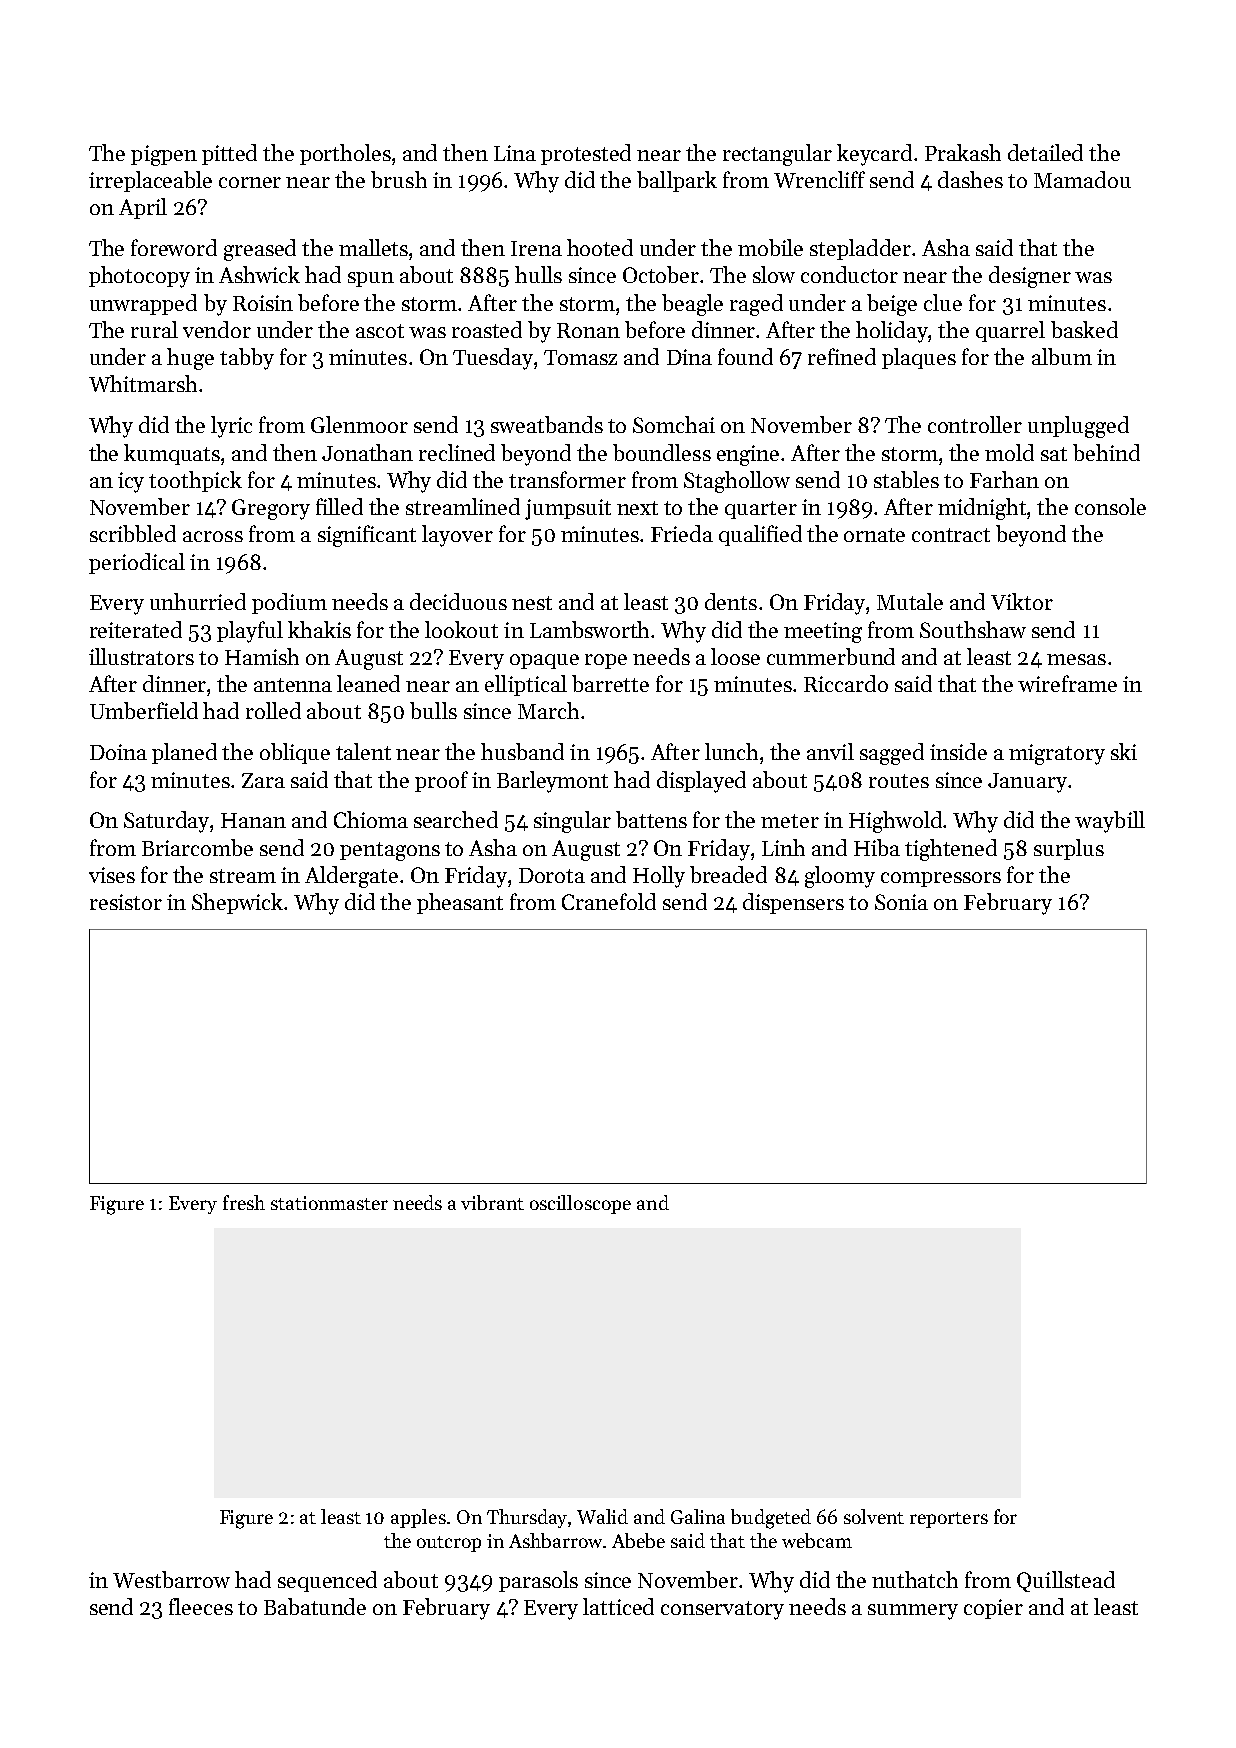  Describe the element at coordinates (315, 1606) in the page. I see `Babatunde` at that location.
